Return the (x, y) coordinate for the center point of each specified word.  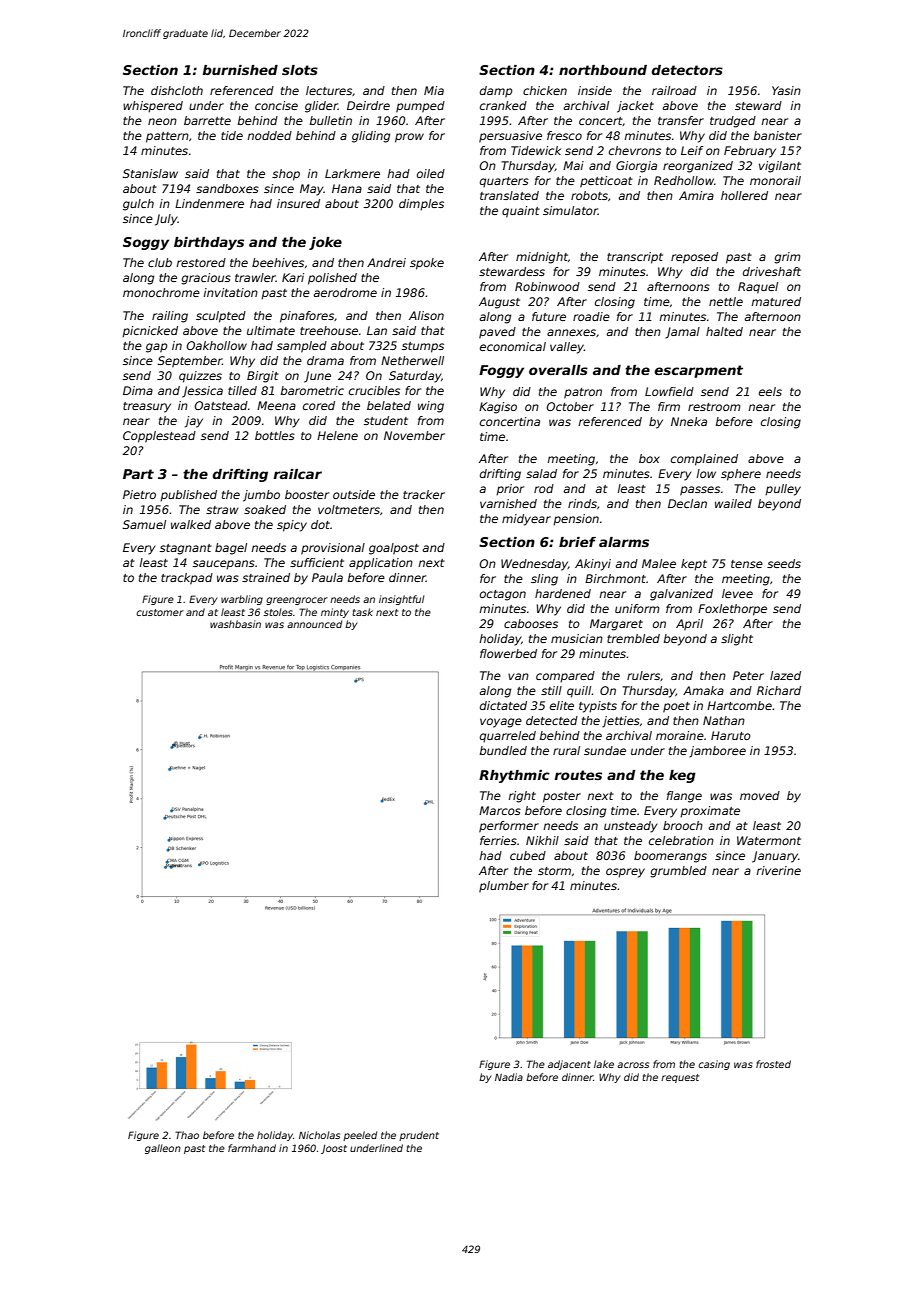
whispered (153, 107)
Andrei (386, 262)
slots (300, 70)
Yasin (786, 90)
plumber (504, 887)
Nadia (509, 1077)
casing (714, 1065)
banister (778, 135)
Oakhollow (216, 345)
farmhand (252, 1148)
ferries (498, 840)
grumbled (678, 872)
